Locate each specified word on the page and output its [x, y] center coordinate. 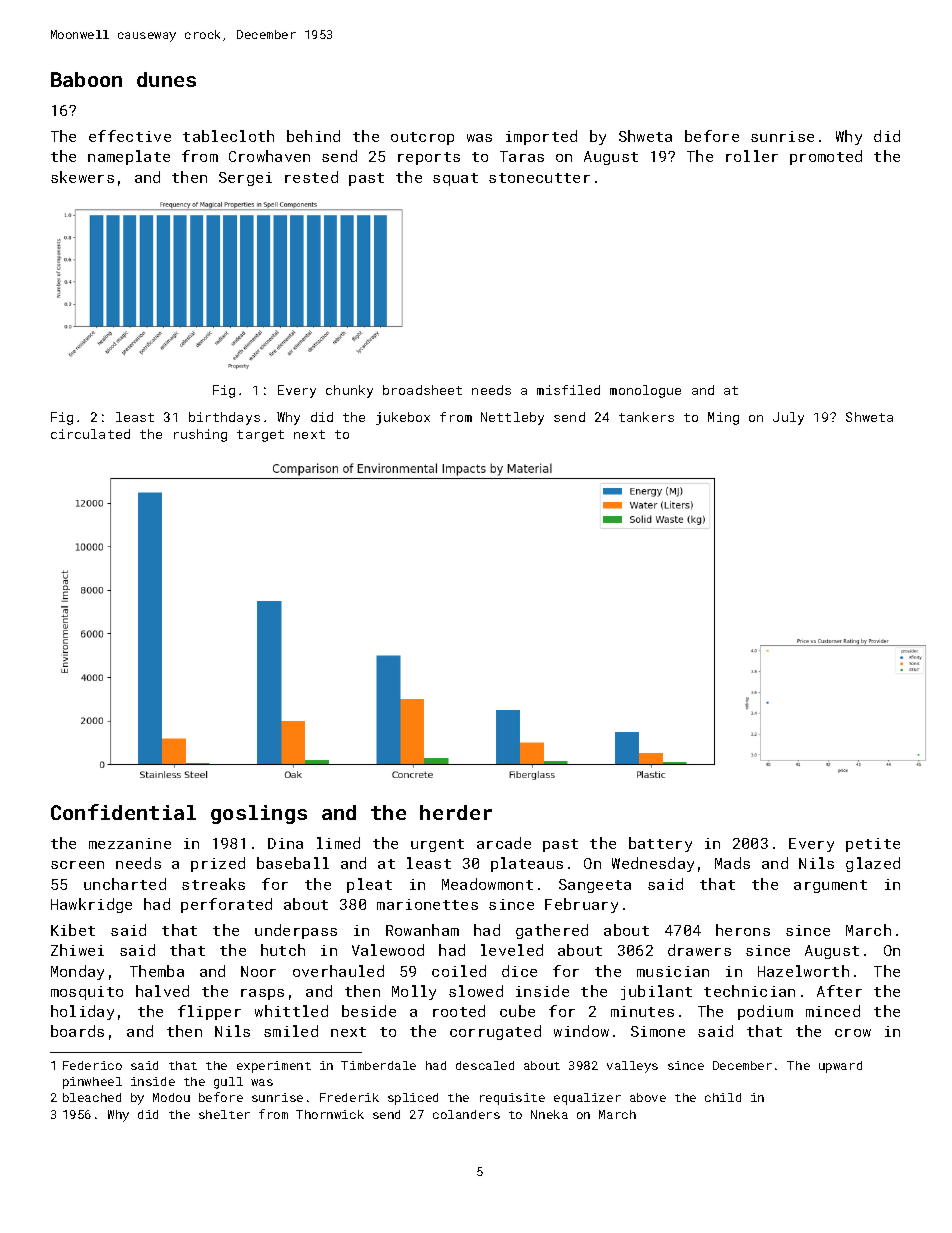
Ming [723, 418]
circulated [90, 434]
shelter [224, 1114]
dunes [166, 79]
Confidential [123, 812]
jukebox [403, 418]
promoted [826, 157]
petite [873, 845]
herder [456, 812]
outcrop [422, 138]
